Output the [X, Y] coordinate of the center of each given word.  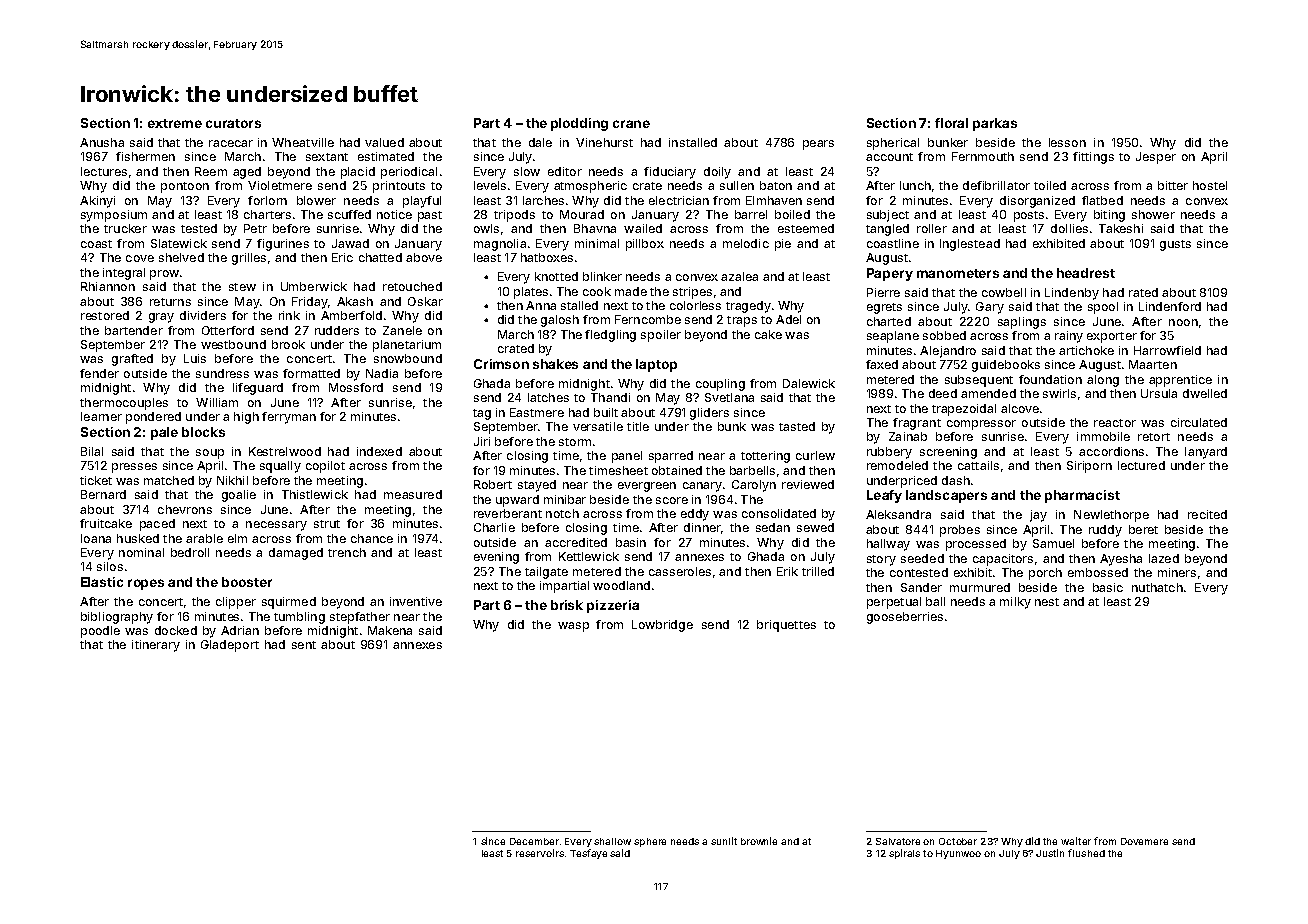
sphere [650, 842]
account [889, 157]
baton [776, 185]
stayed [537, 486]
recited [1207, 514]
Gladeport [230, 646]
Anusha [102, 142]
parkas [995, 124]
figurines [283, 245]
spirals [904, 854]
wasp [573, 627]
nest [1047, 602]
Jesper [1156, 158]
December [534, 841]
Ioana [96, 538]
